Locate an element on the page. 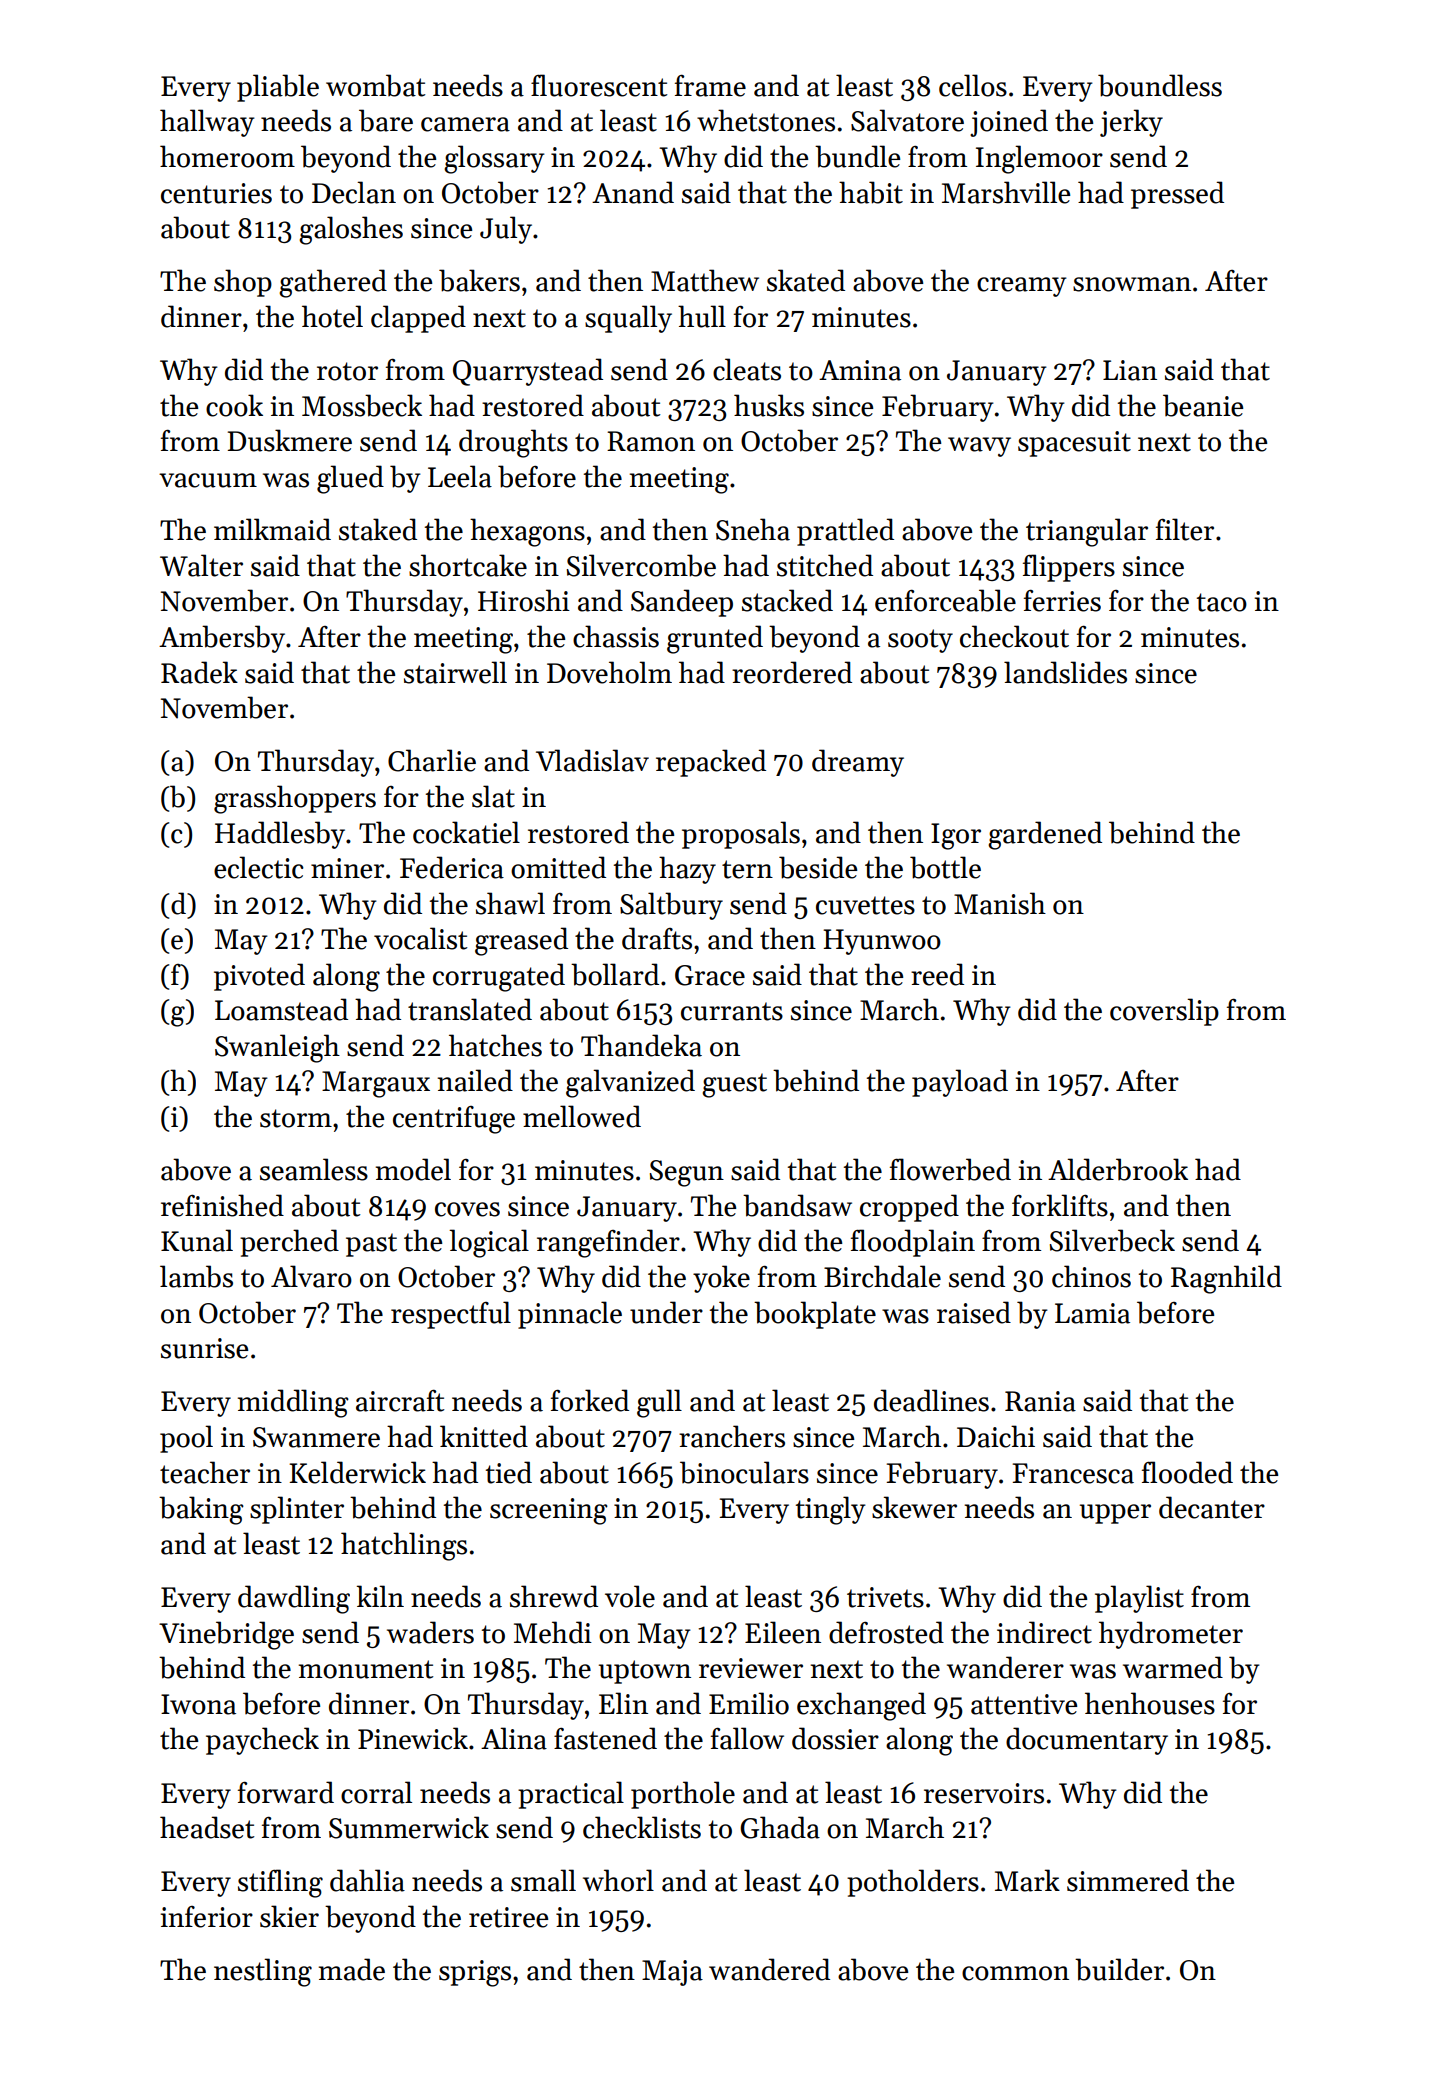 This page has height=2100, width=1450. frame is located at coordinates (710, 85).
